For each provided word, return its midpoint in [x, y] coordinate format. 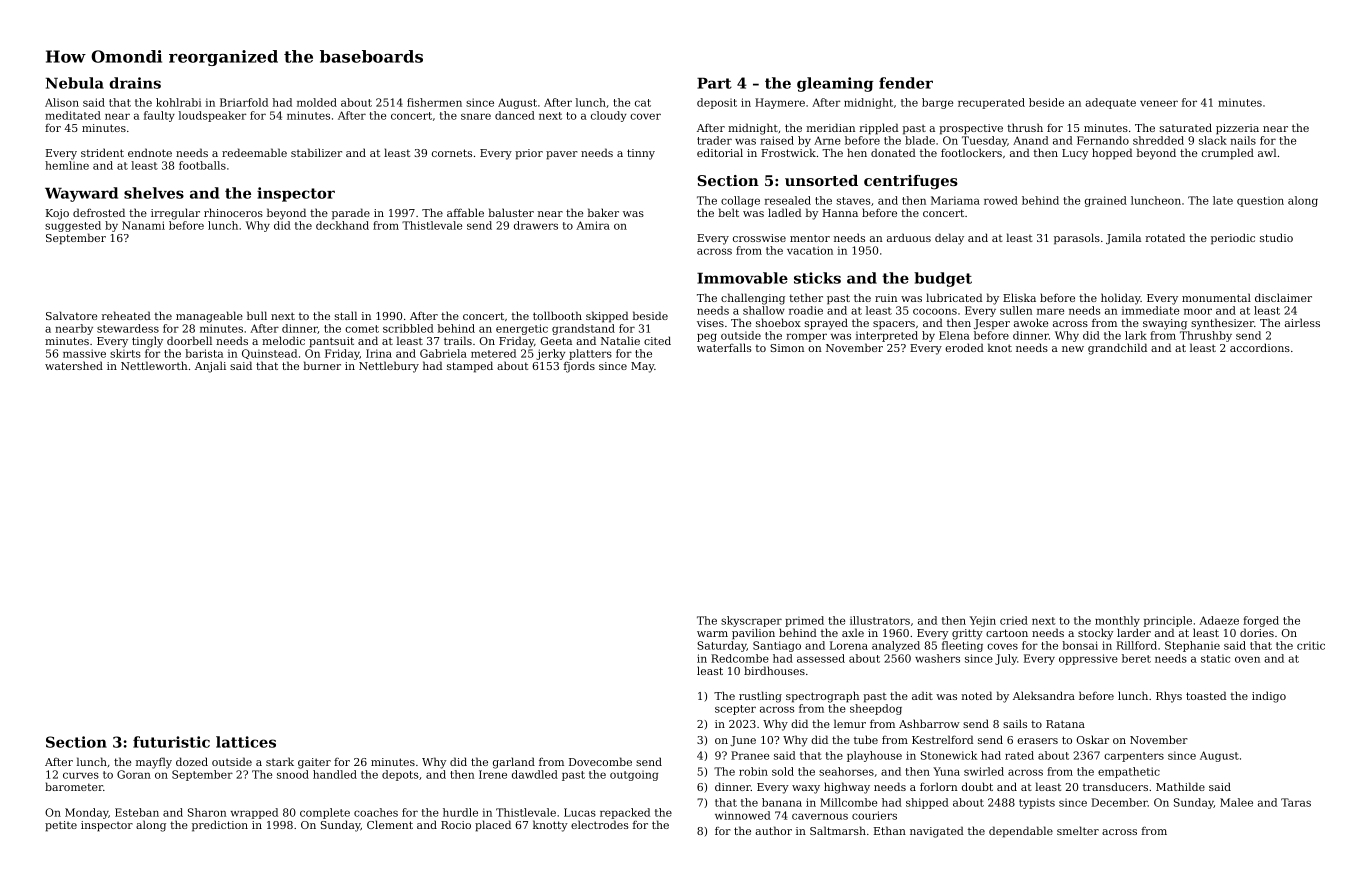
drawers [536, 225]
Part [714, 83]
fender [906, 83]
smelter [1078, 830]
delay [949, 239]
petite [61, 826]
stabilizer [316, 152]
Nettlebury [389, 367]
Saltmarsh [838, 830]
